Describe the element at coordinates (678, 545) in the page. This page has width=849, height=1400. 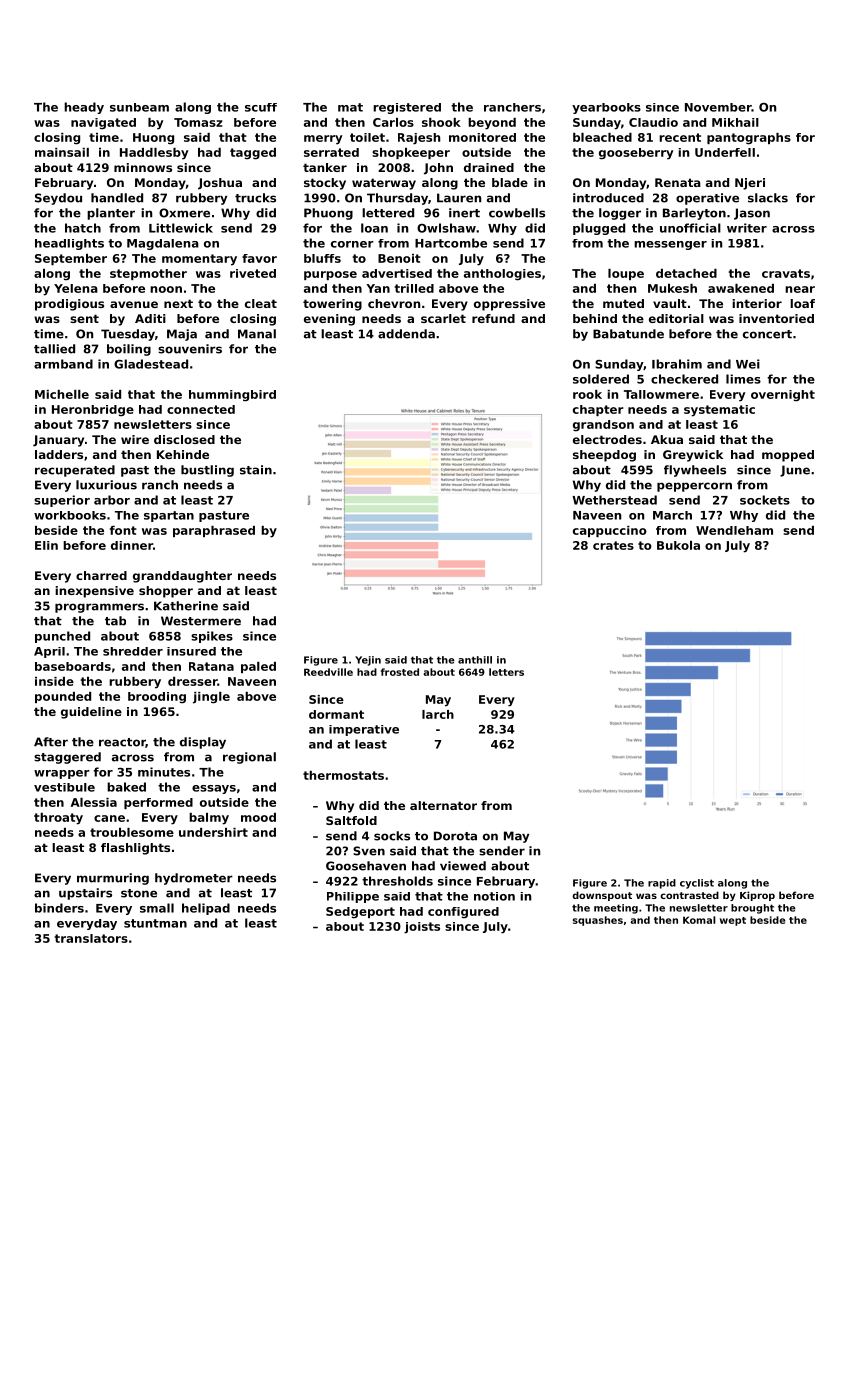
I see `Bukola` at that location.
